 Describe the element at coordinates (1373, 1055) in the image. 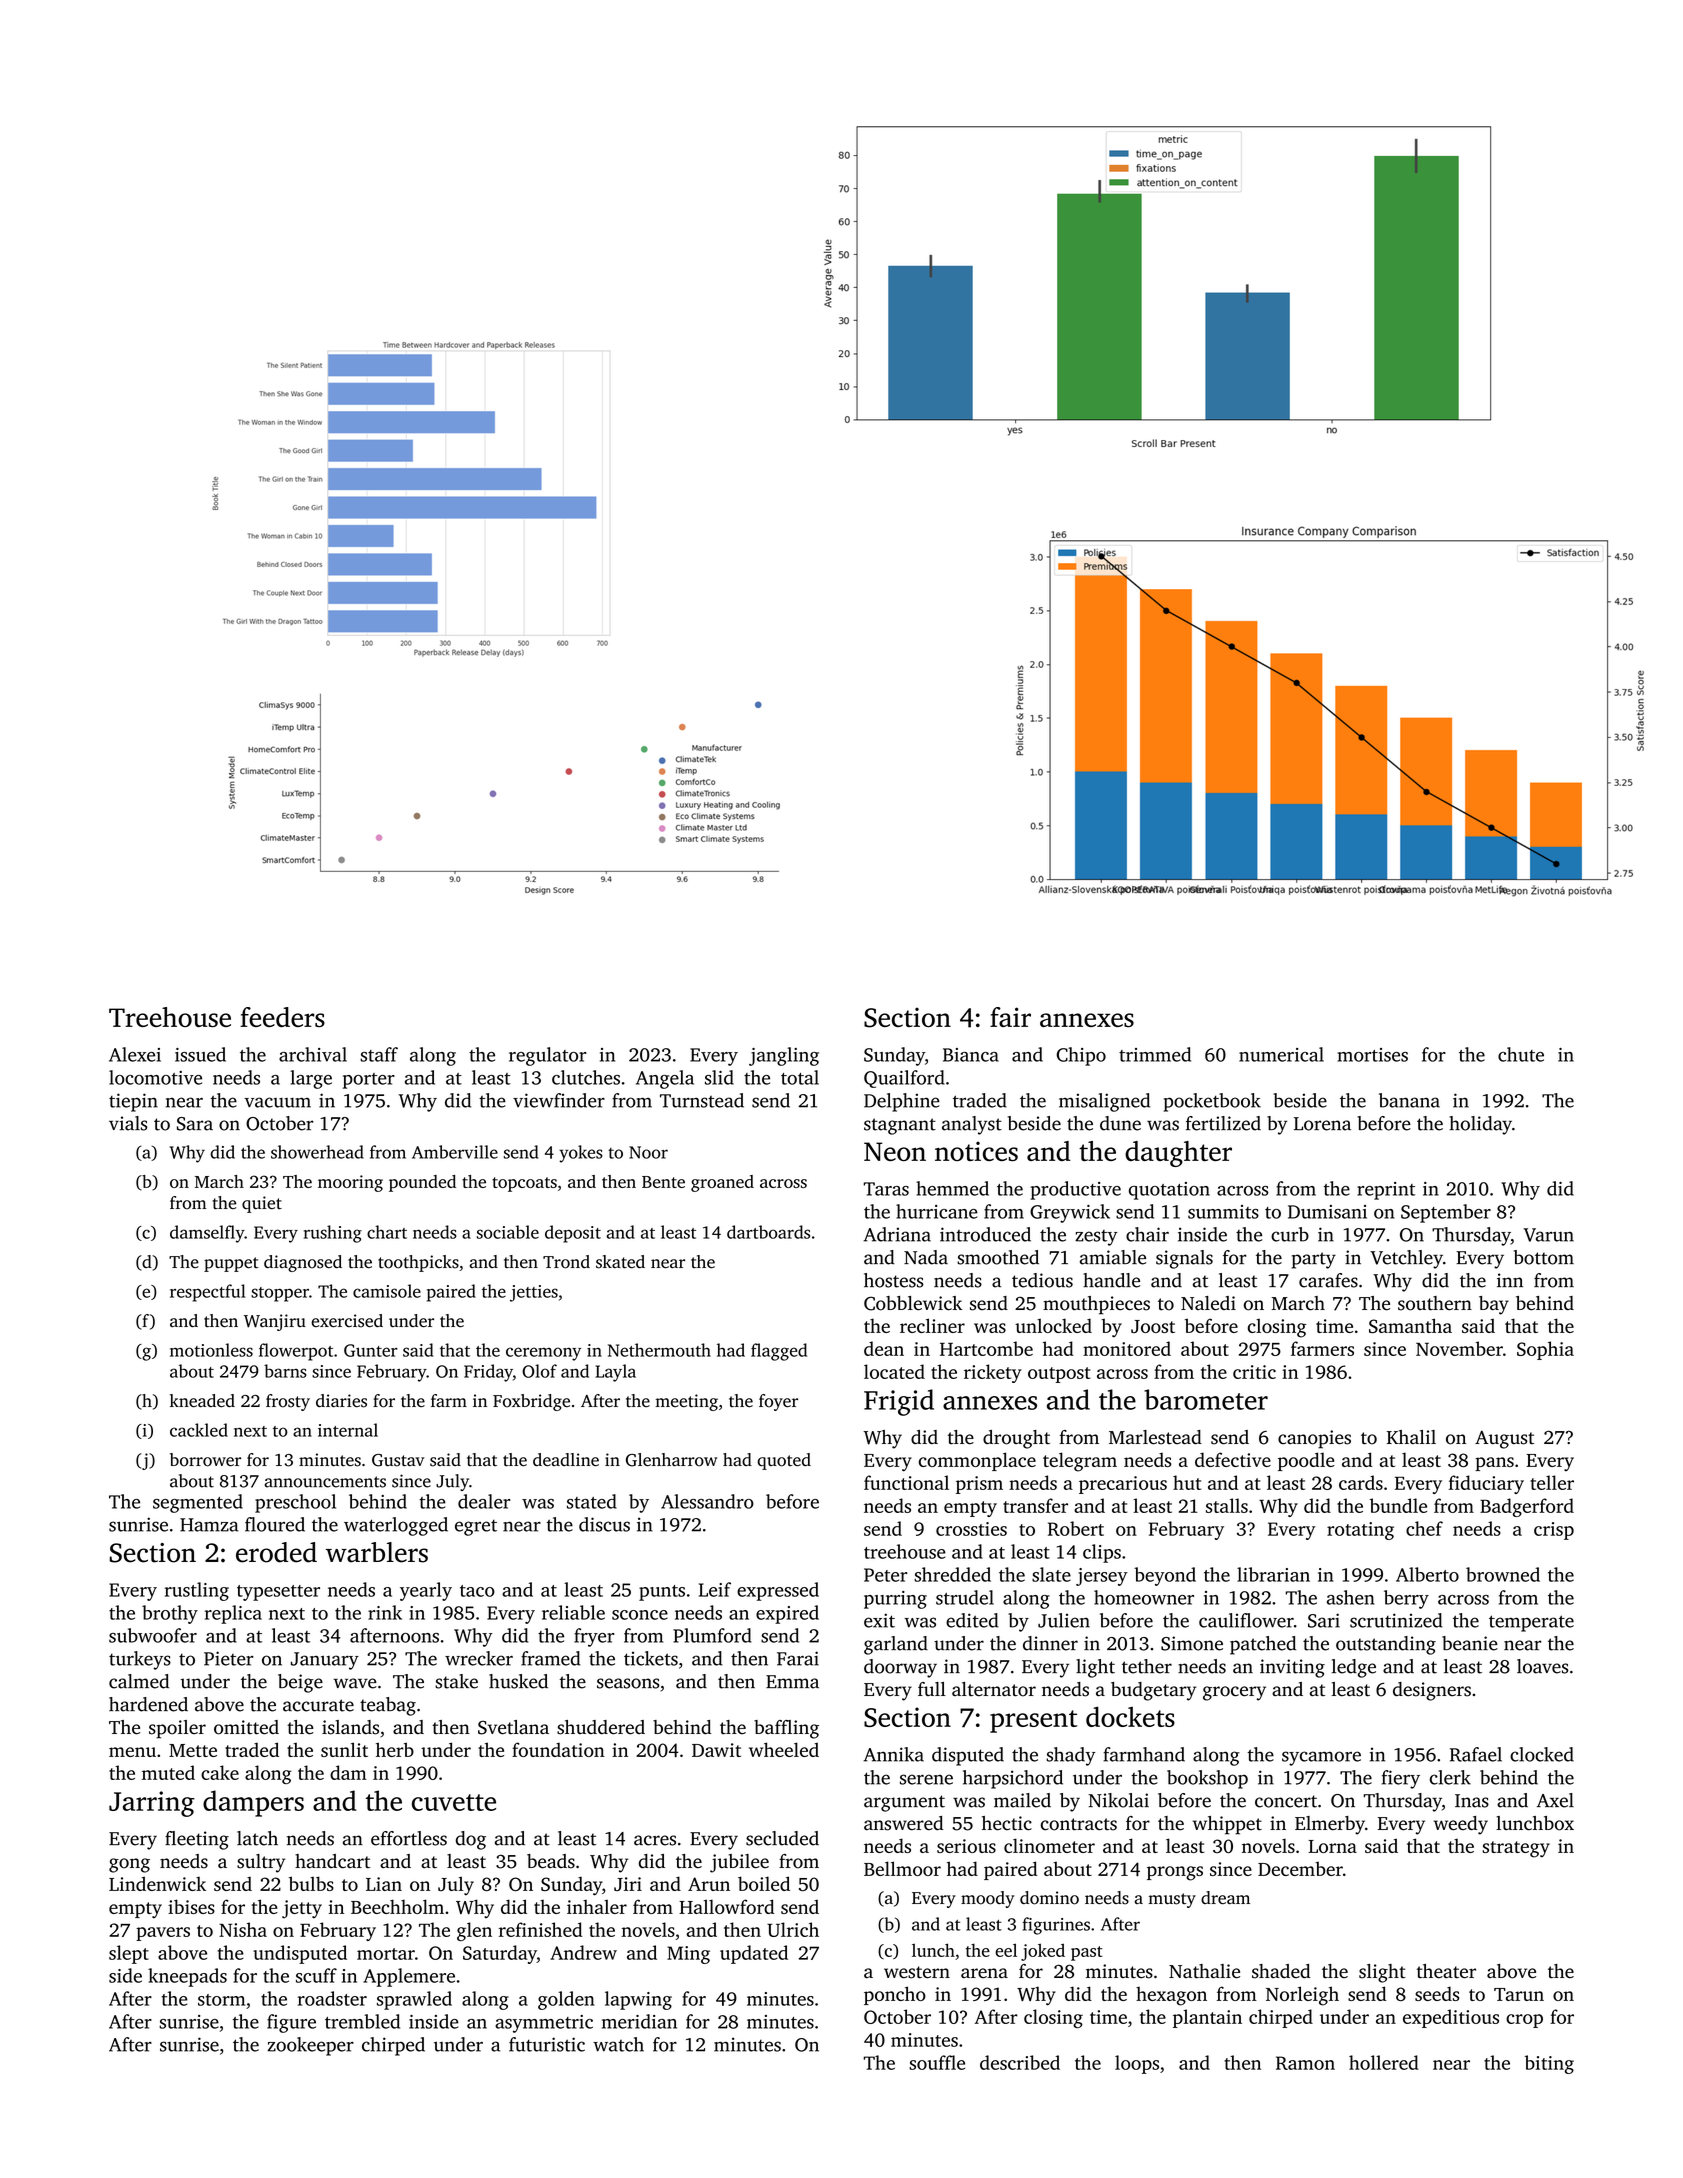

I see `mortises` at that location.
